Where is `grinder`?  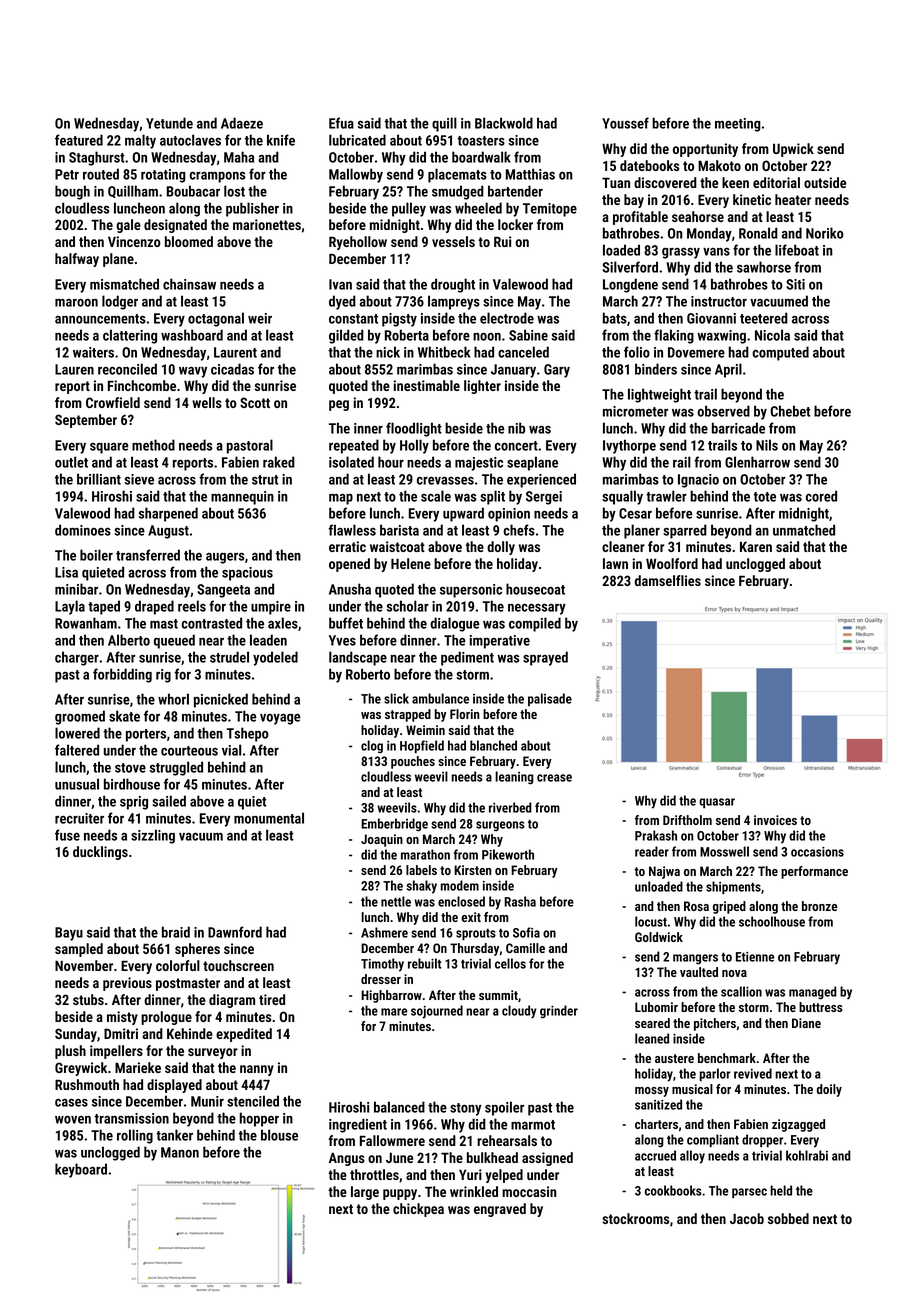
grinder is located at coordinates (559, 1012).
